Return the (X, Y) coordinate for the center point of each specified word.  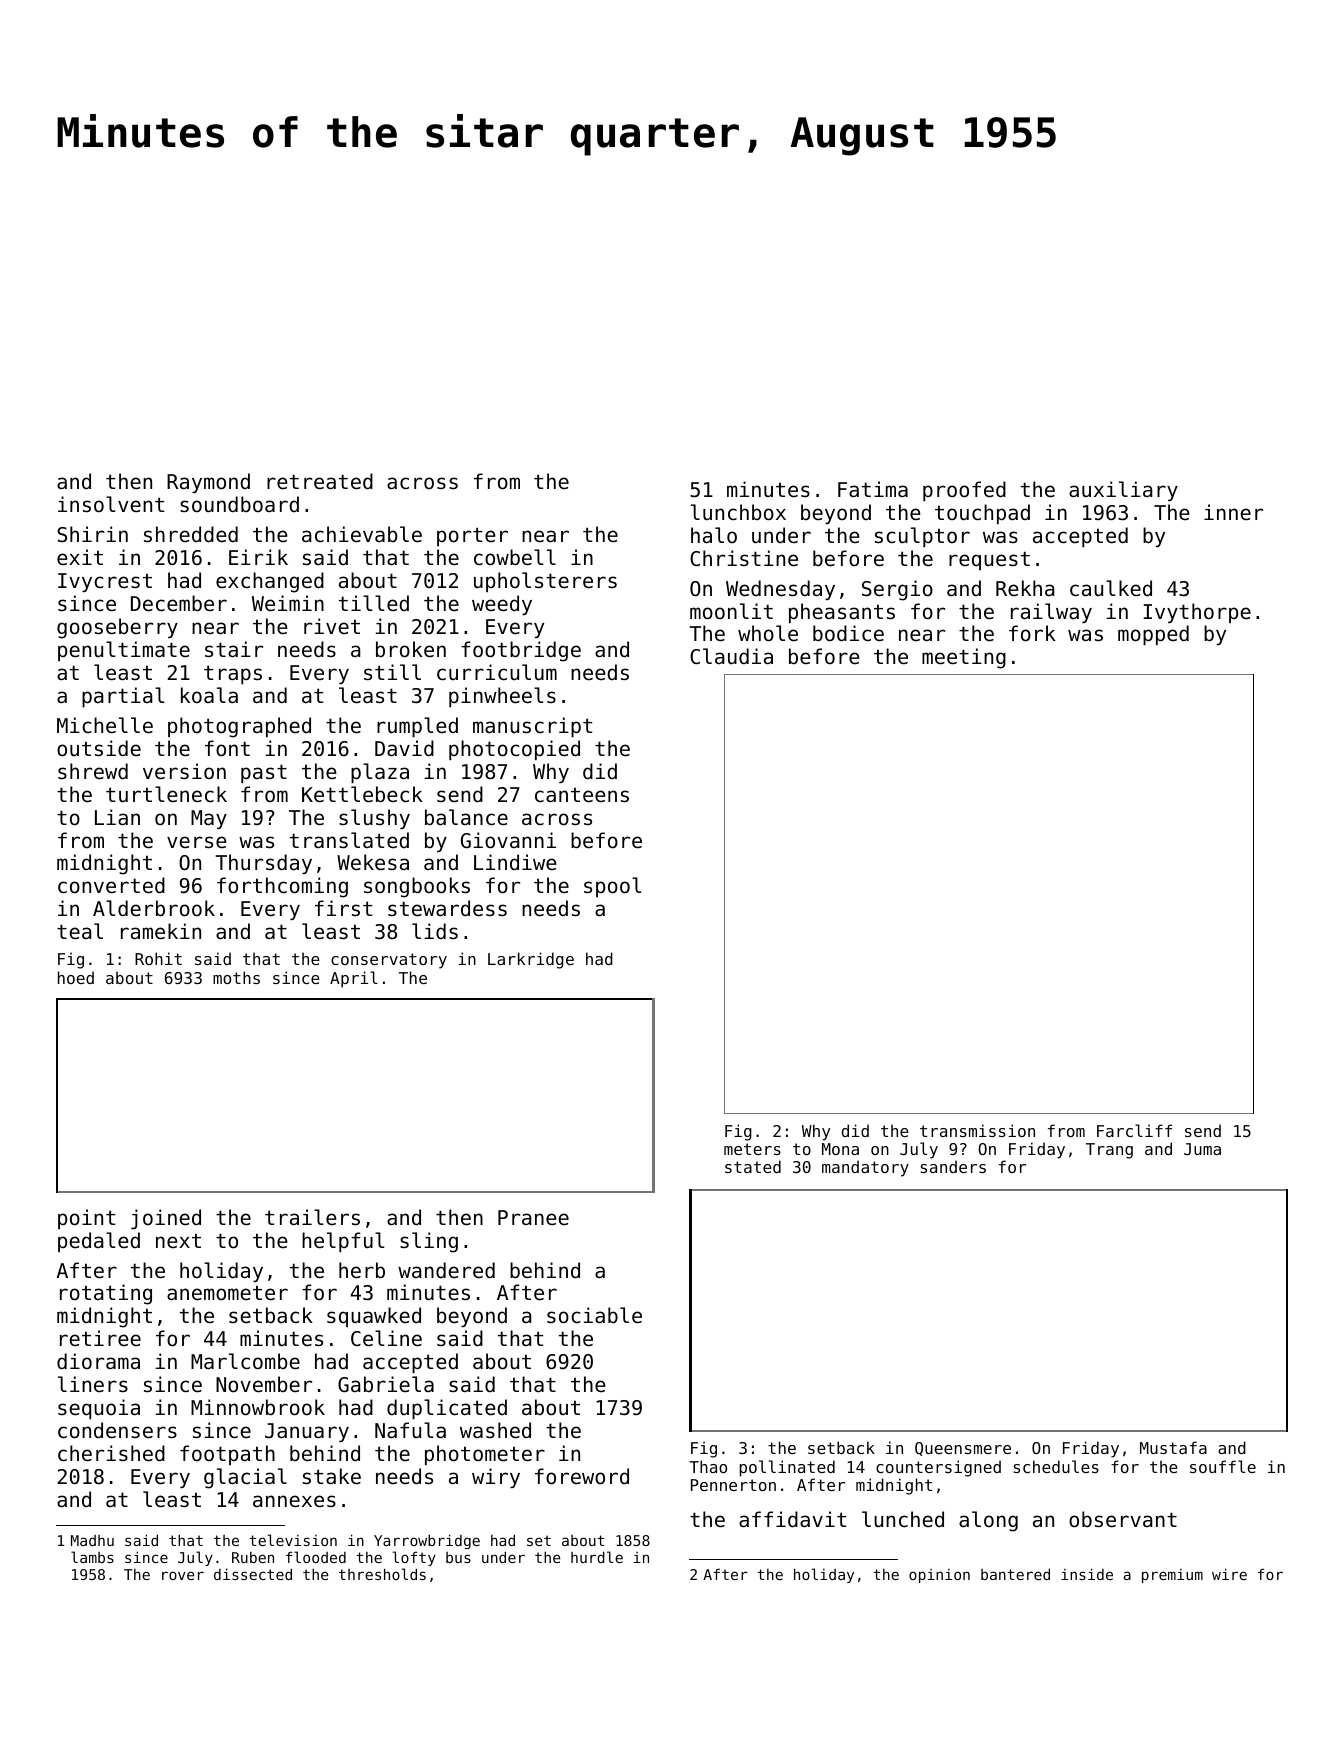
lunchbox (738, 512)
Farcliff (1134, 1130)
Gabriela (386, 1384)
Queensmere (963, 1449)
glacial (245, 1478)
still (392, 672)
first (343, 908)
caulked (1111, 588)
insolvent (111, 504)
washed (495, 1430)
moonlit (731, 611)
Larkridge (531, 960)
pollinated (787, 1468)
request (989, 561)
